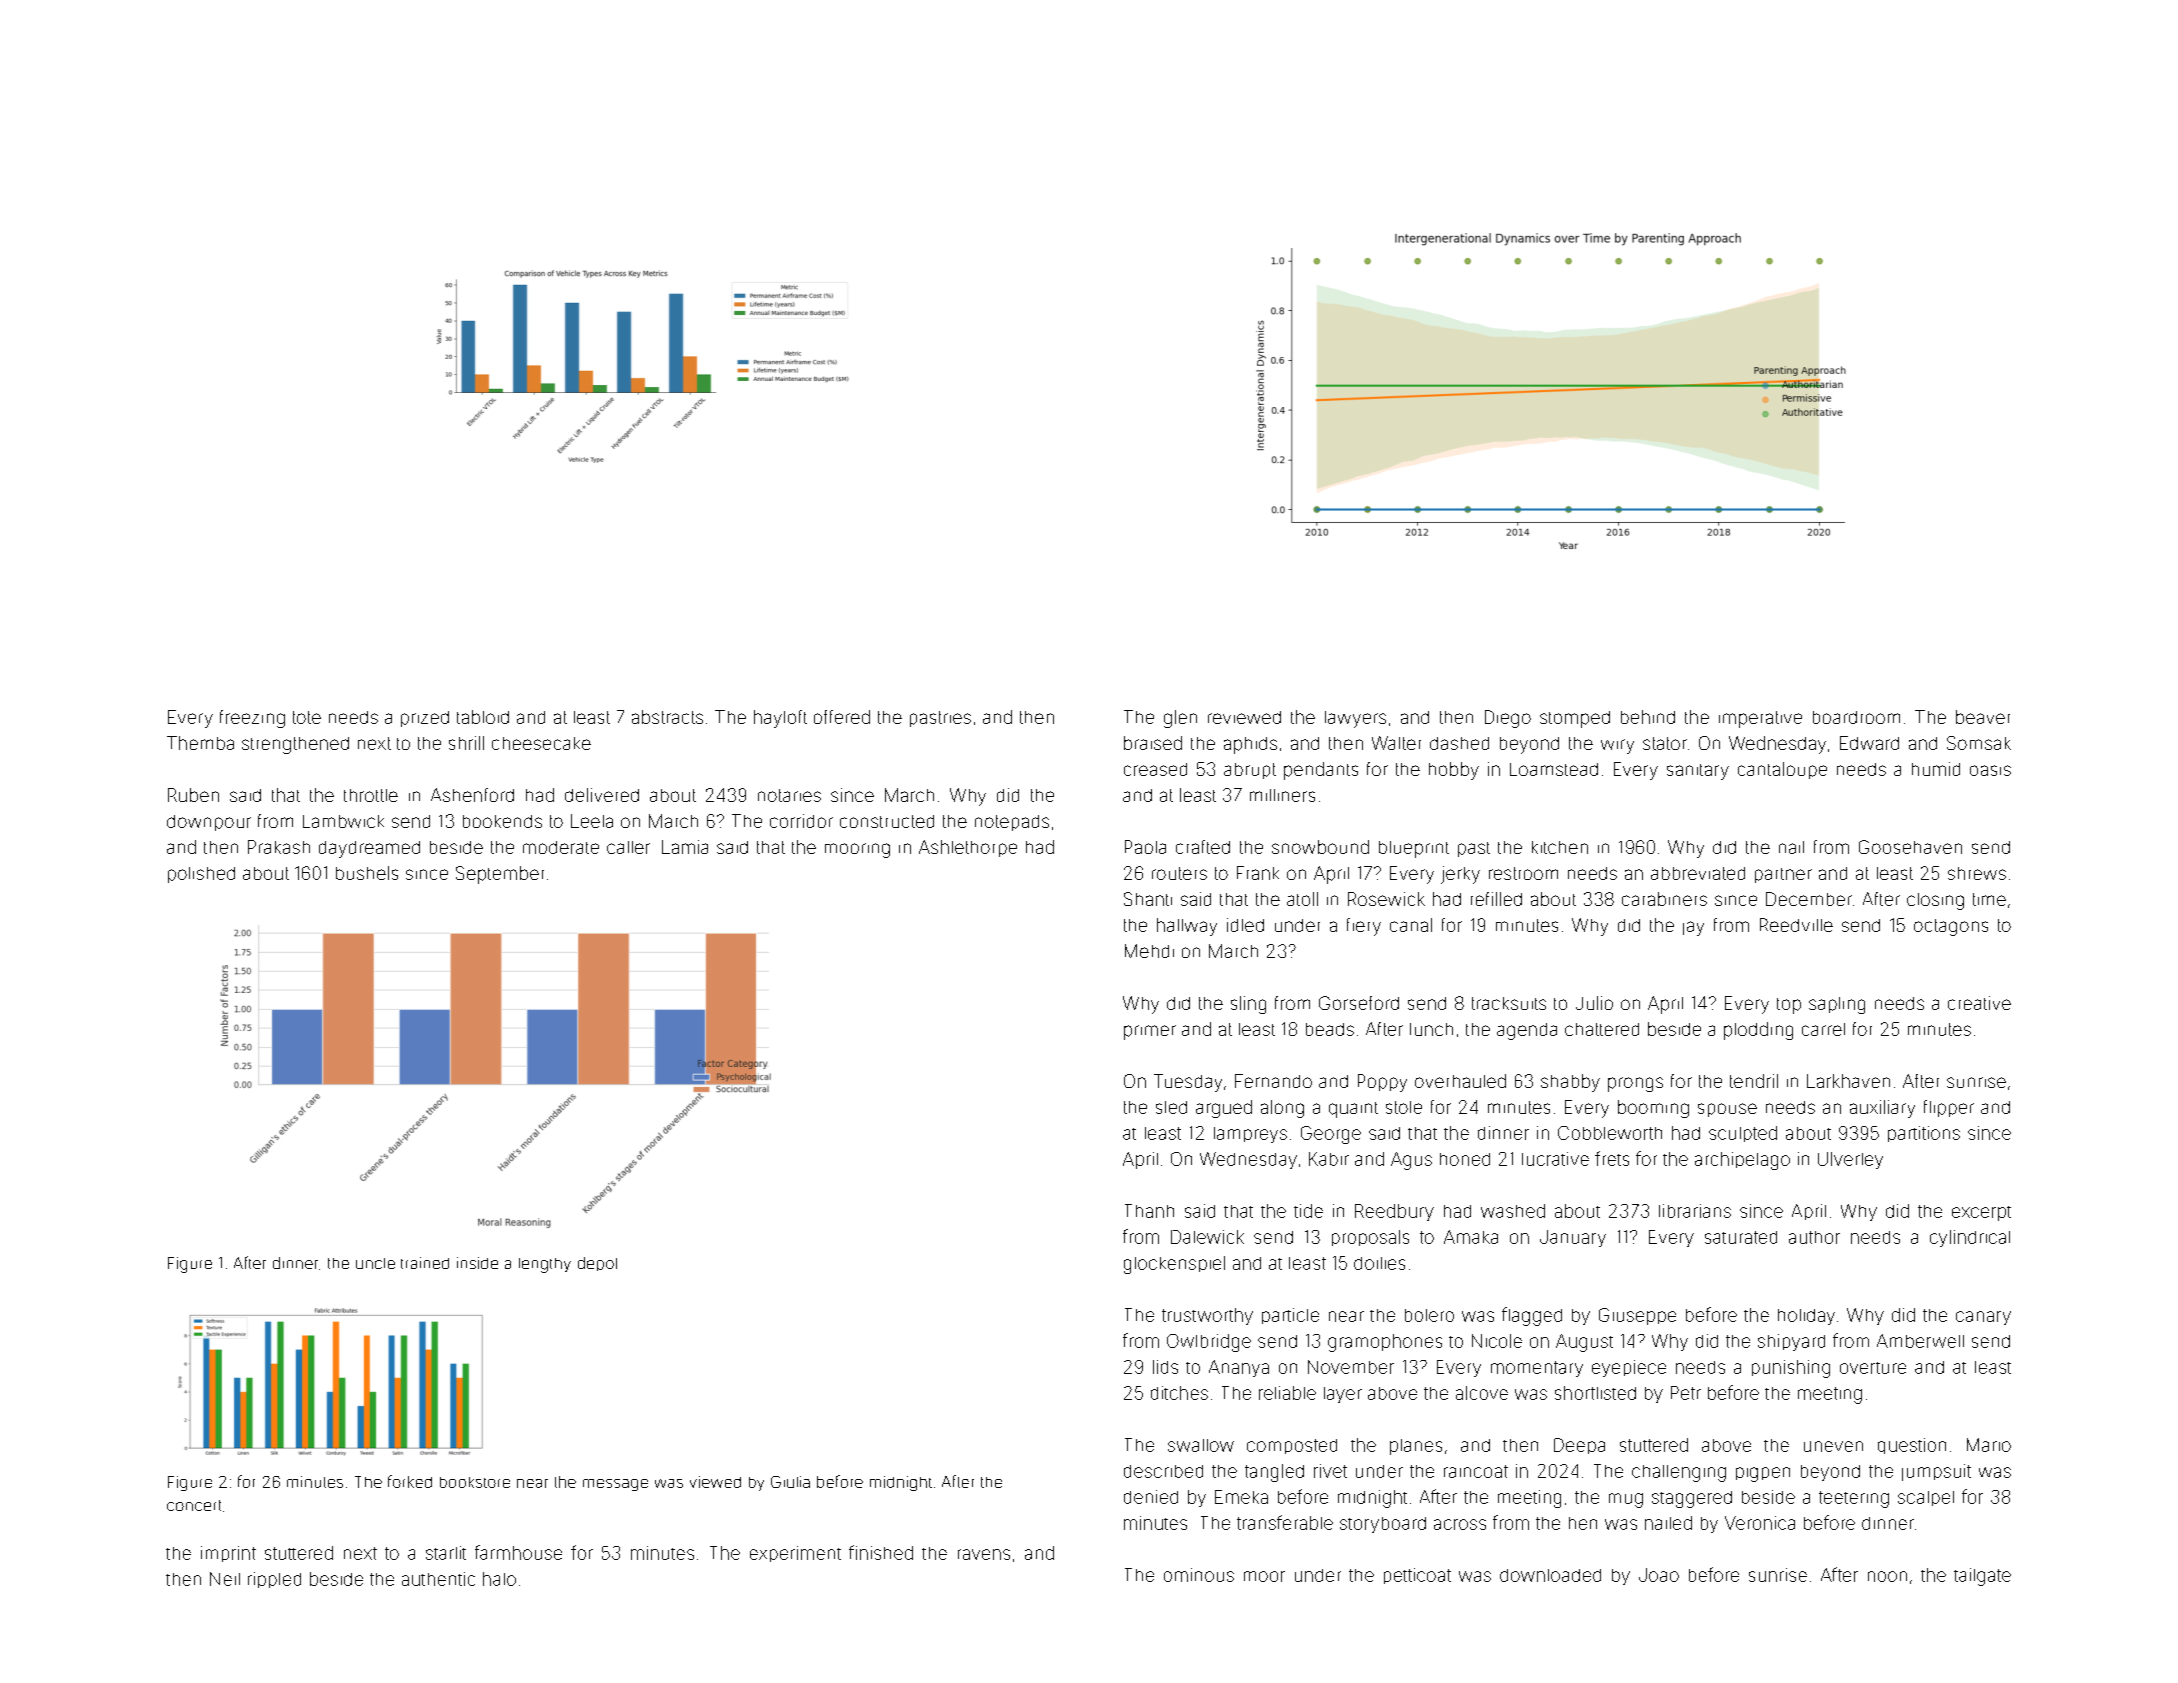  I want to click on abstracts, so click(667, 717).
